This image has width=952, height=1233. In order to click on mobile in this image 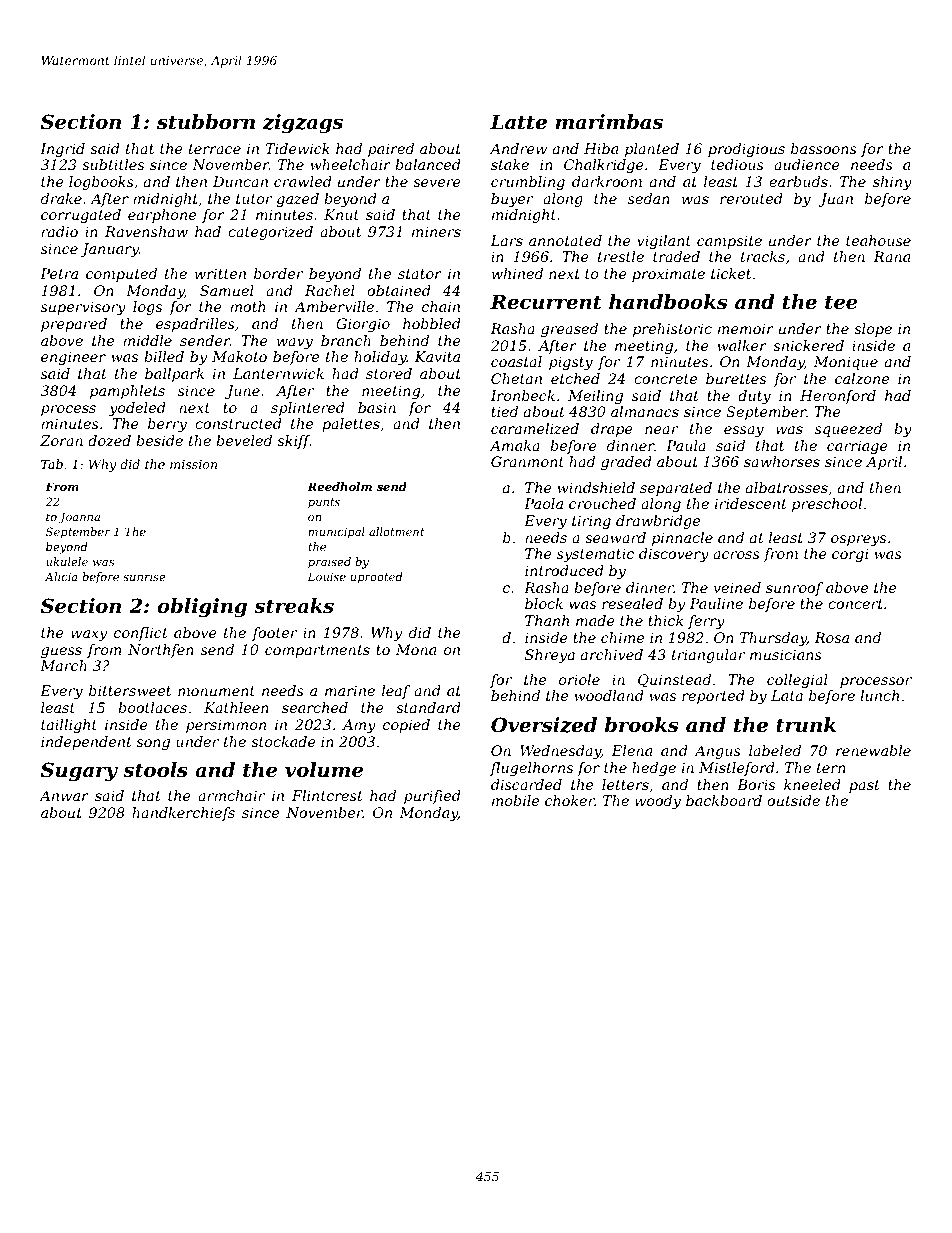, I will do `click(515, 800)`.
